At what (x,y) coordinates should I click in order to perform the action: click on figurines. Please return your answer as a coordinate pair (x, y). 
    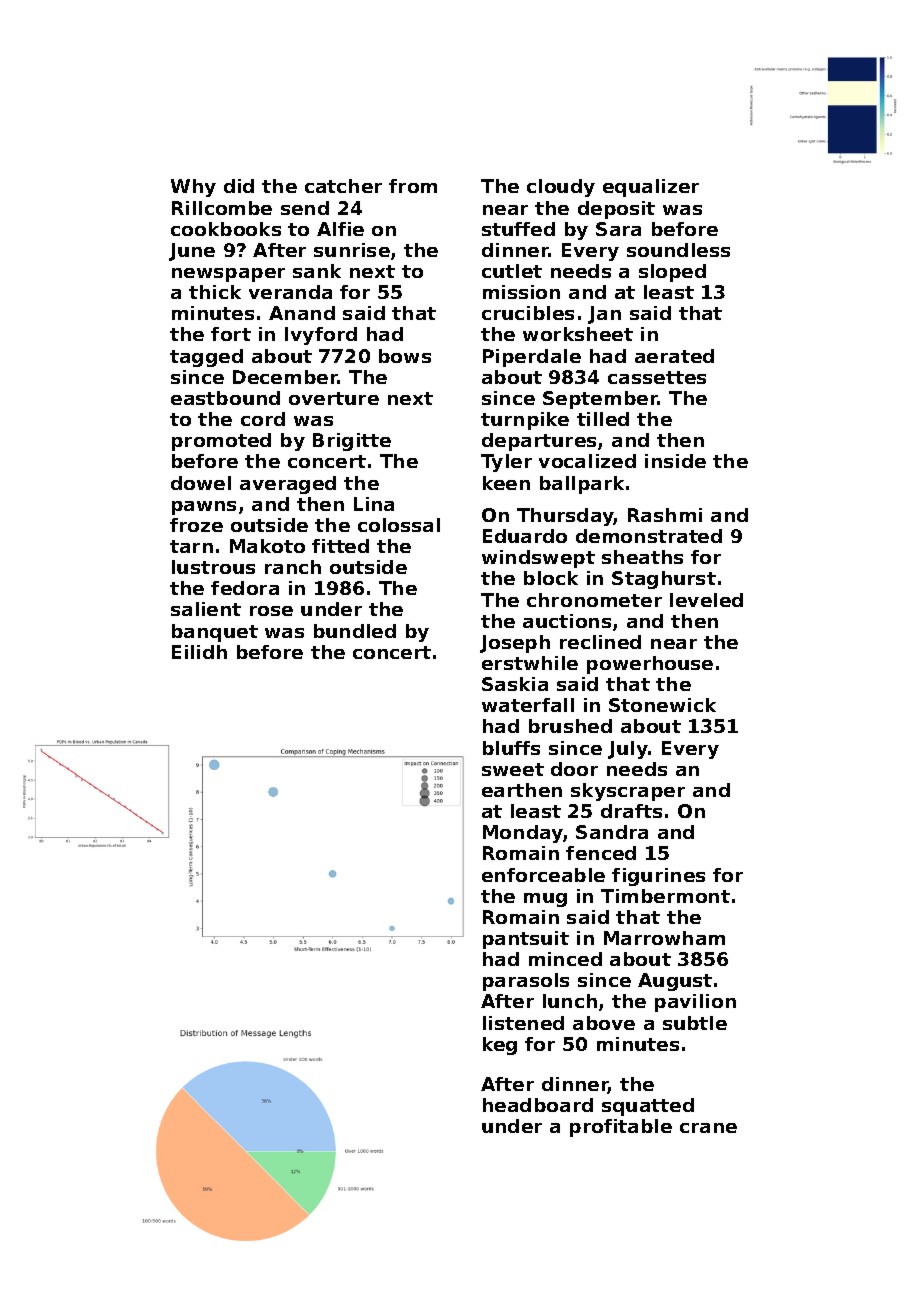
    Looking at the image, I should click on (658, 877).
